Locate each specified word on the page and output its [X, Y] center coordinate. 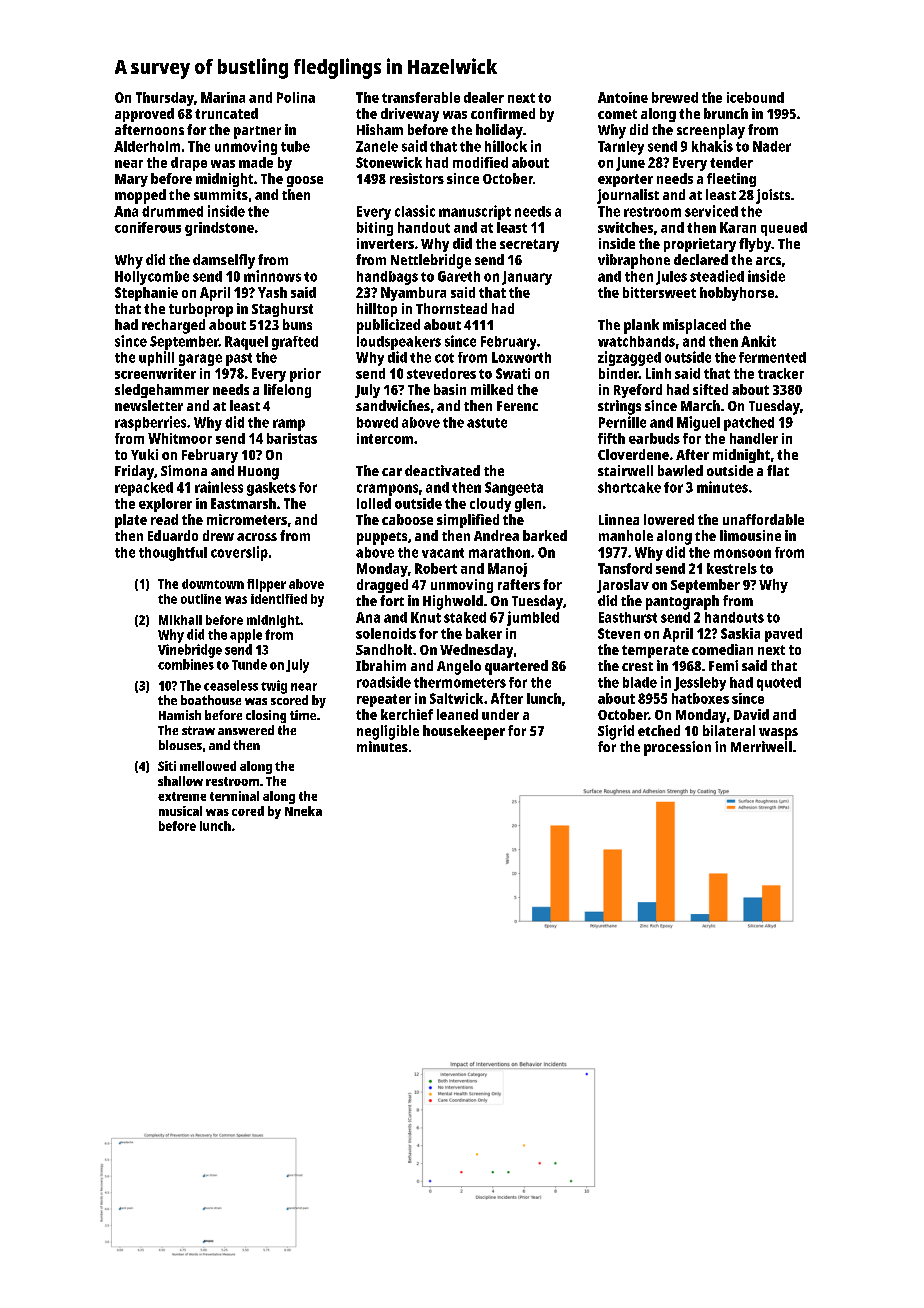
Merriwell [761, 746]
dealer [484, 97]
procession [677, 748]
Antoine [623, 97]
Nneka [303, 811]
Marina [223, 97]
